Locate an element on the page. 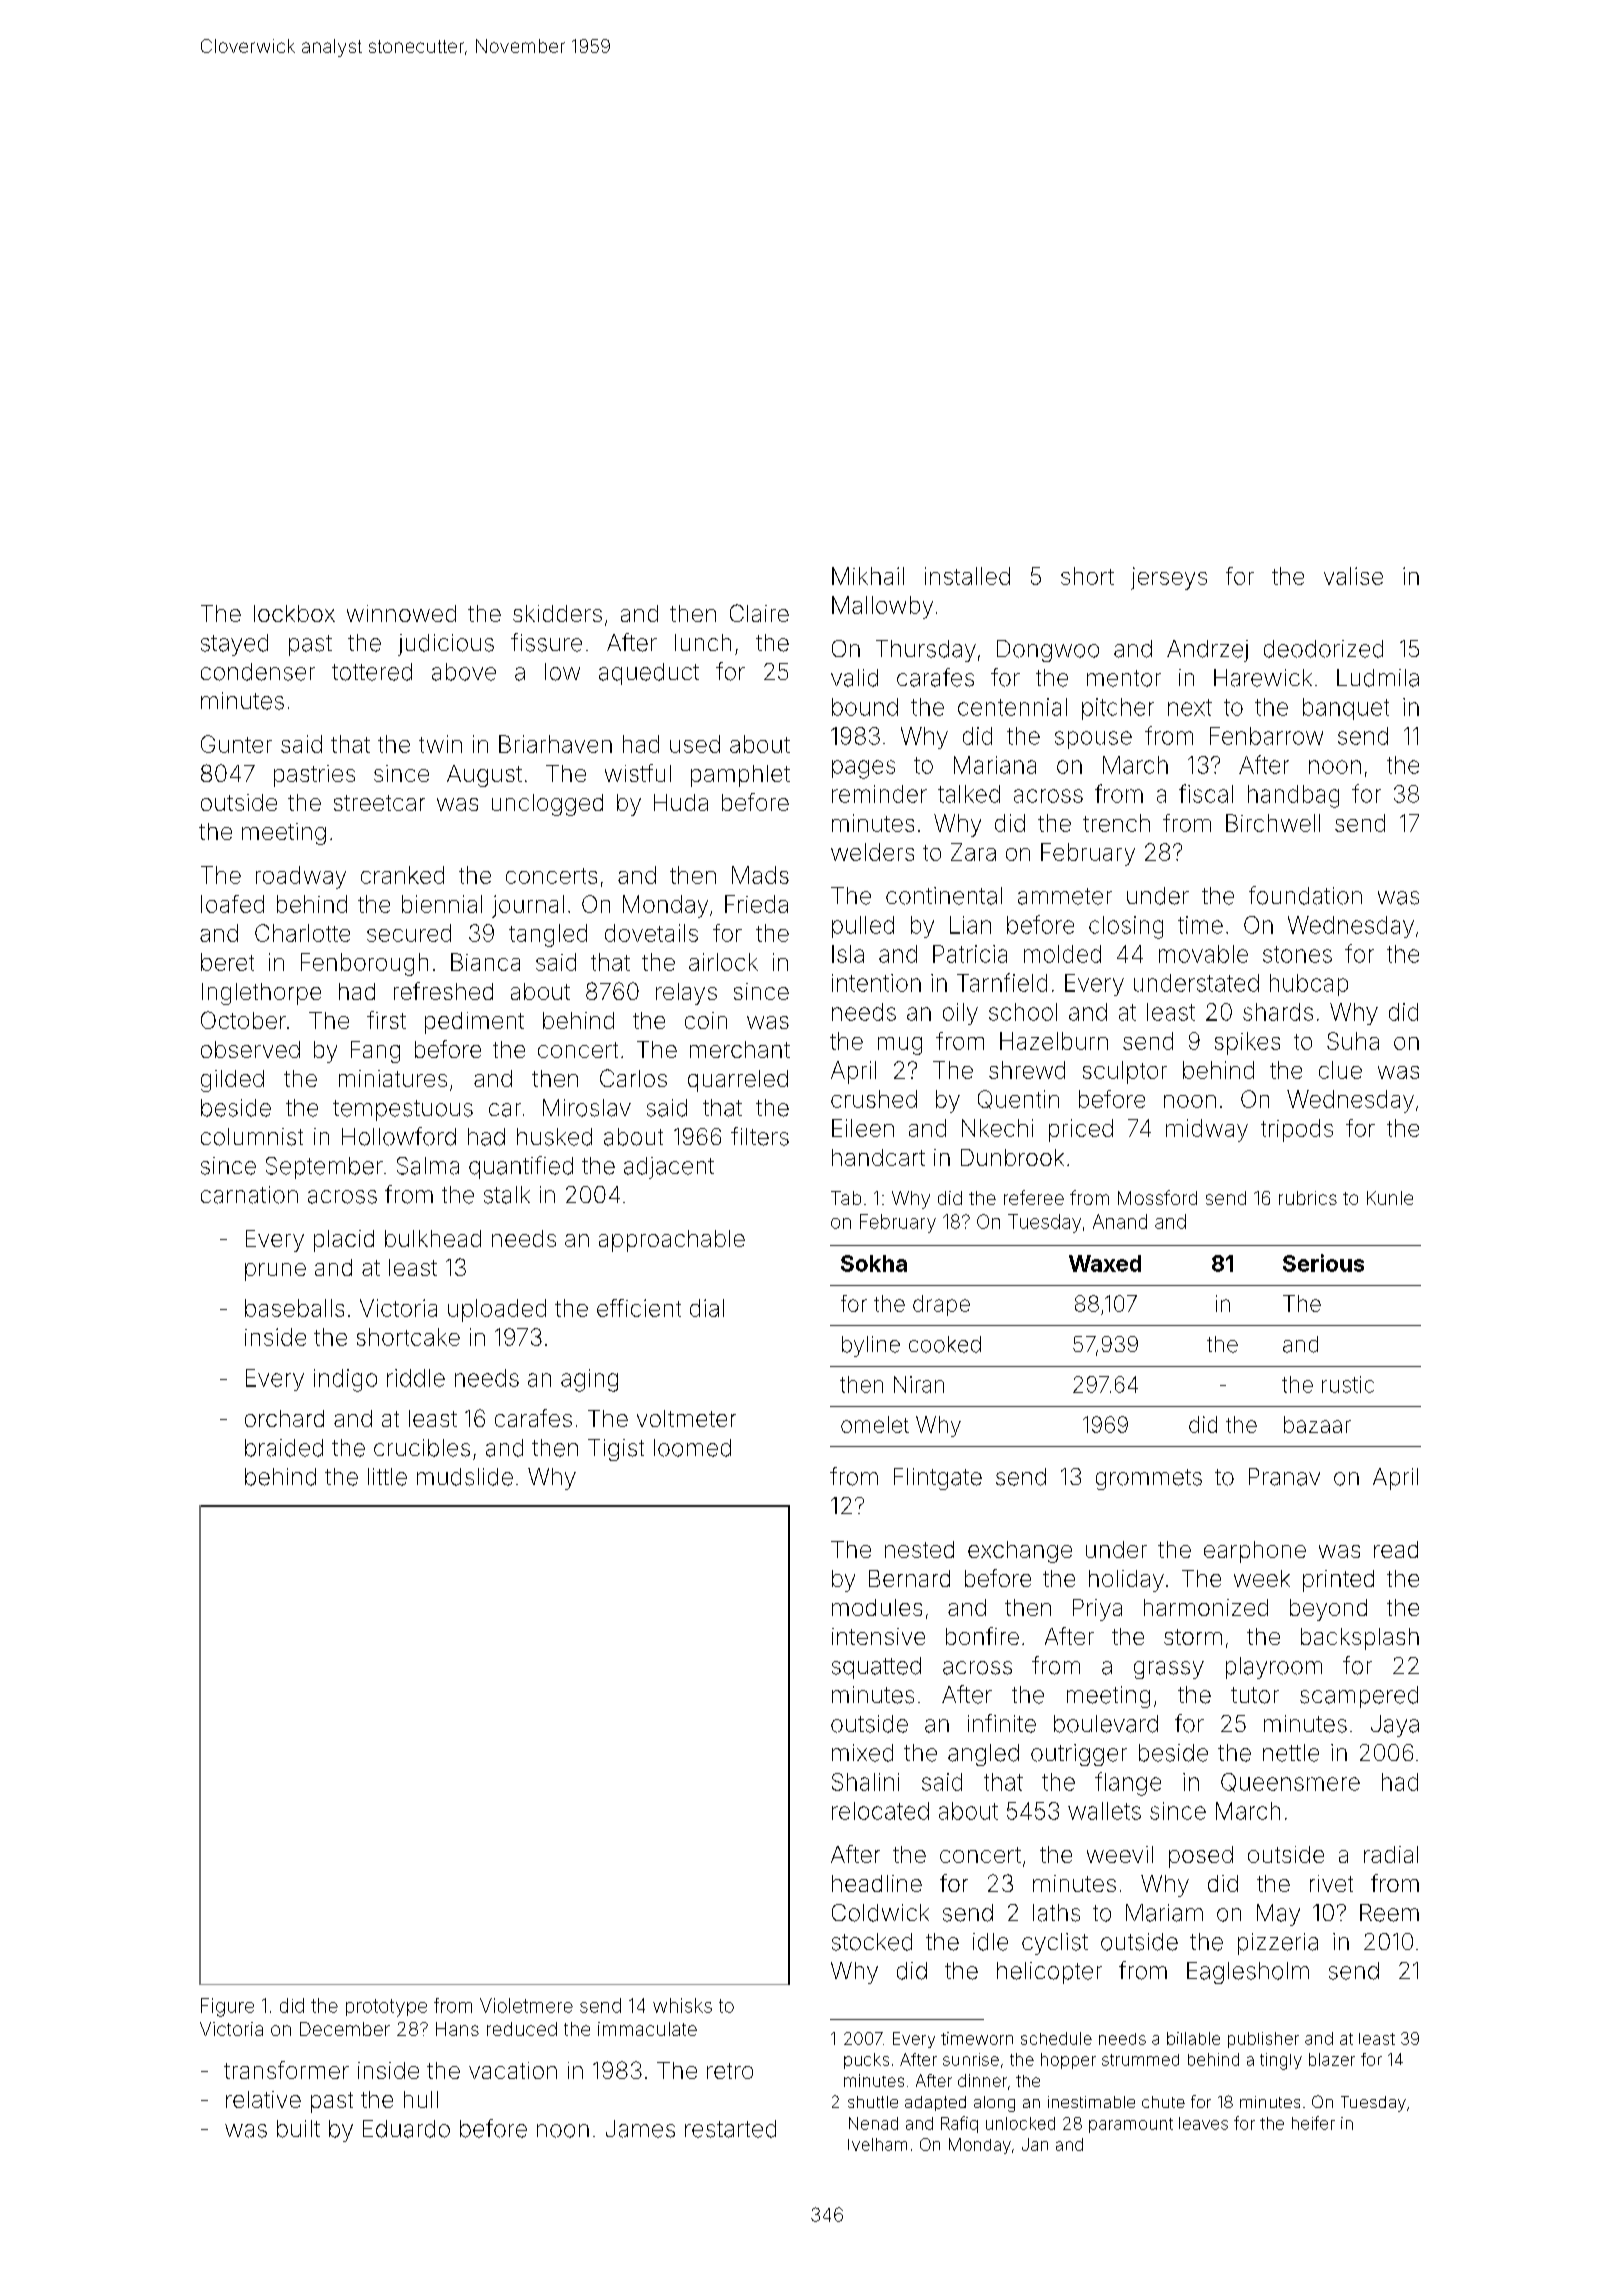 The height and width of the document is (2292, 1620). Sokha is located at coordinates (874, 1263).
